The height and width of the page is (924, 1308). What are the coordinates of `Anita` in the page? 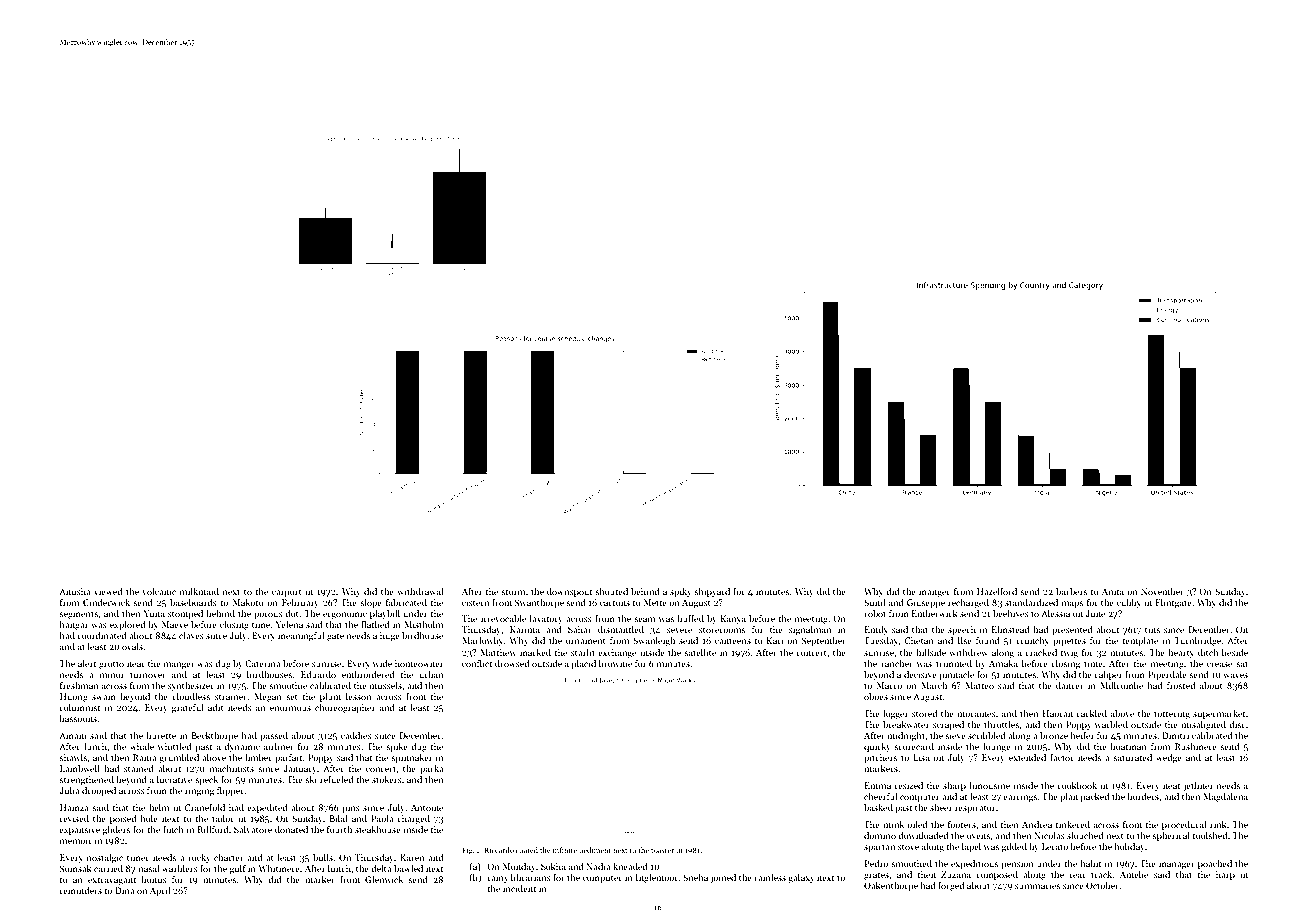 It's located at (1113, 591).
